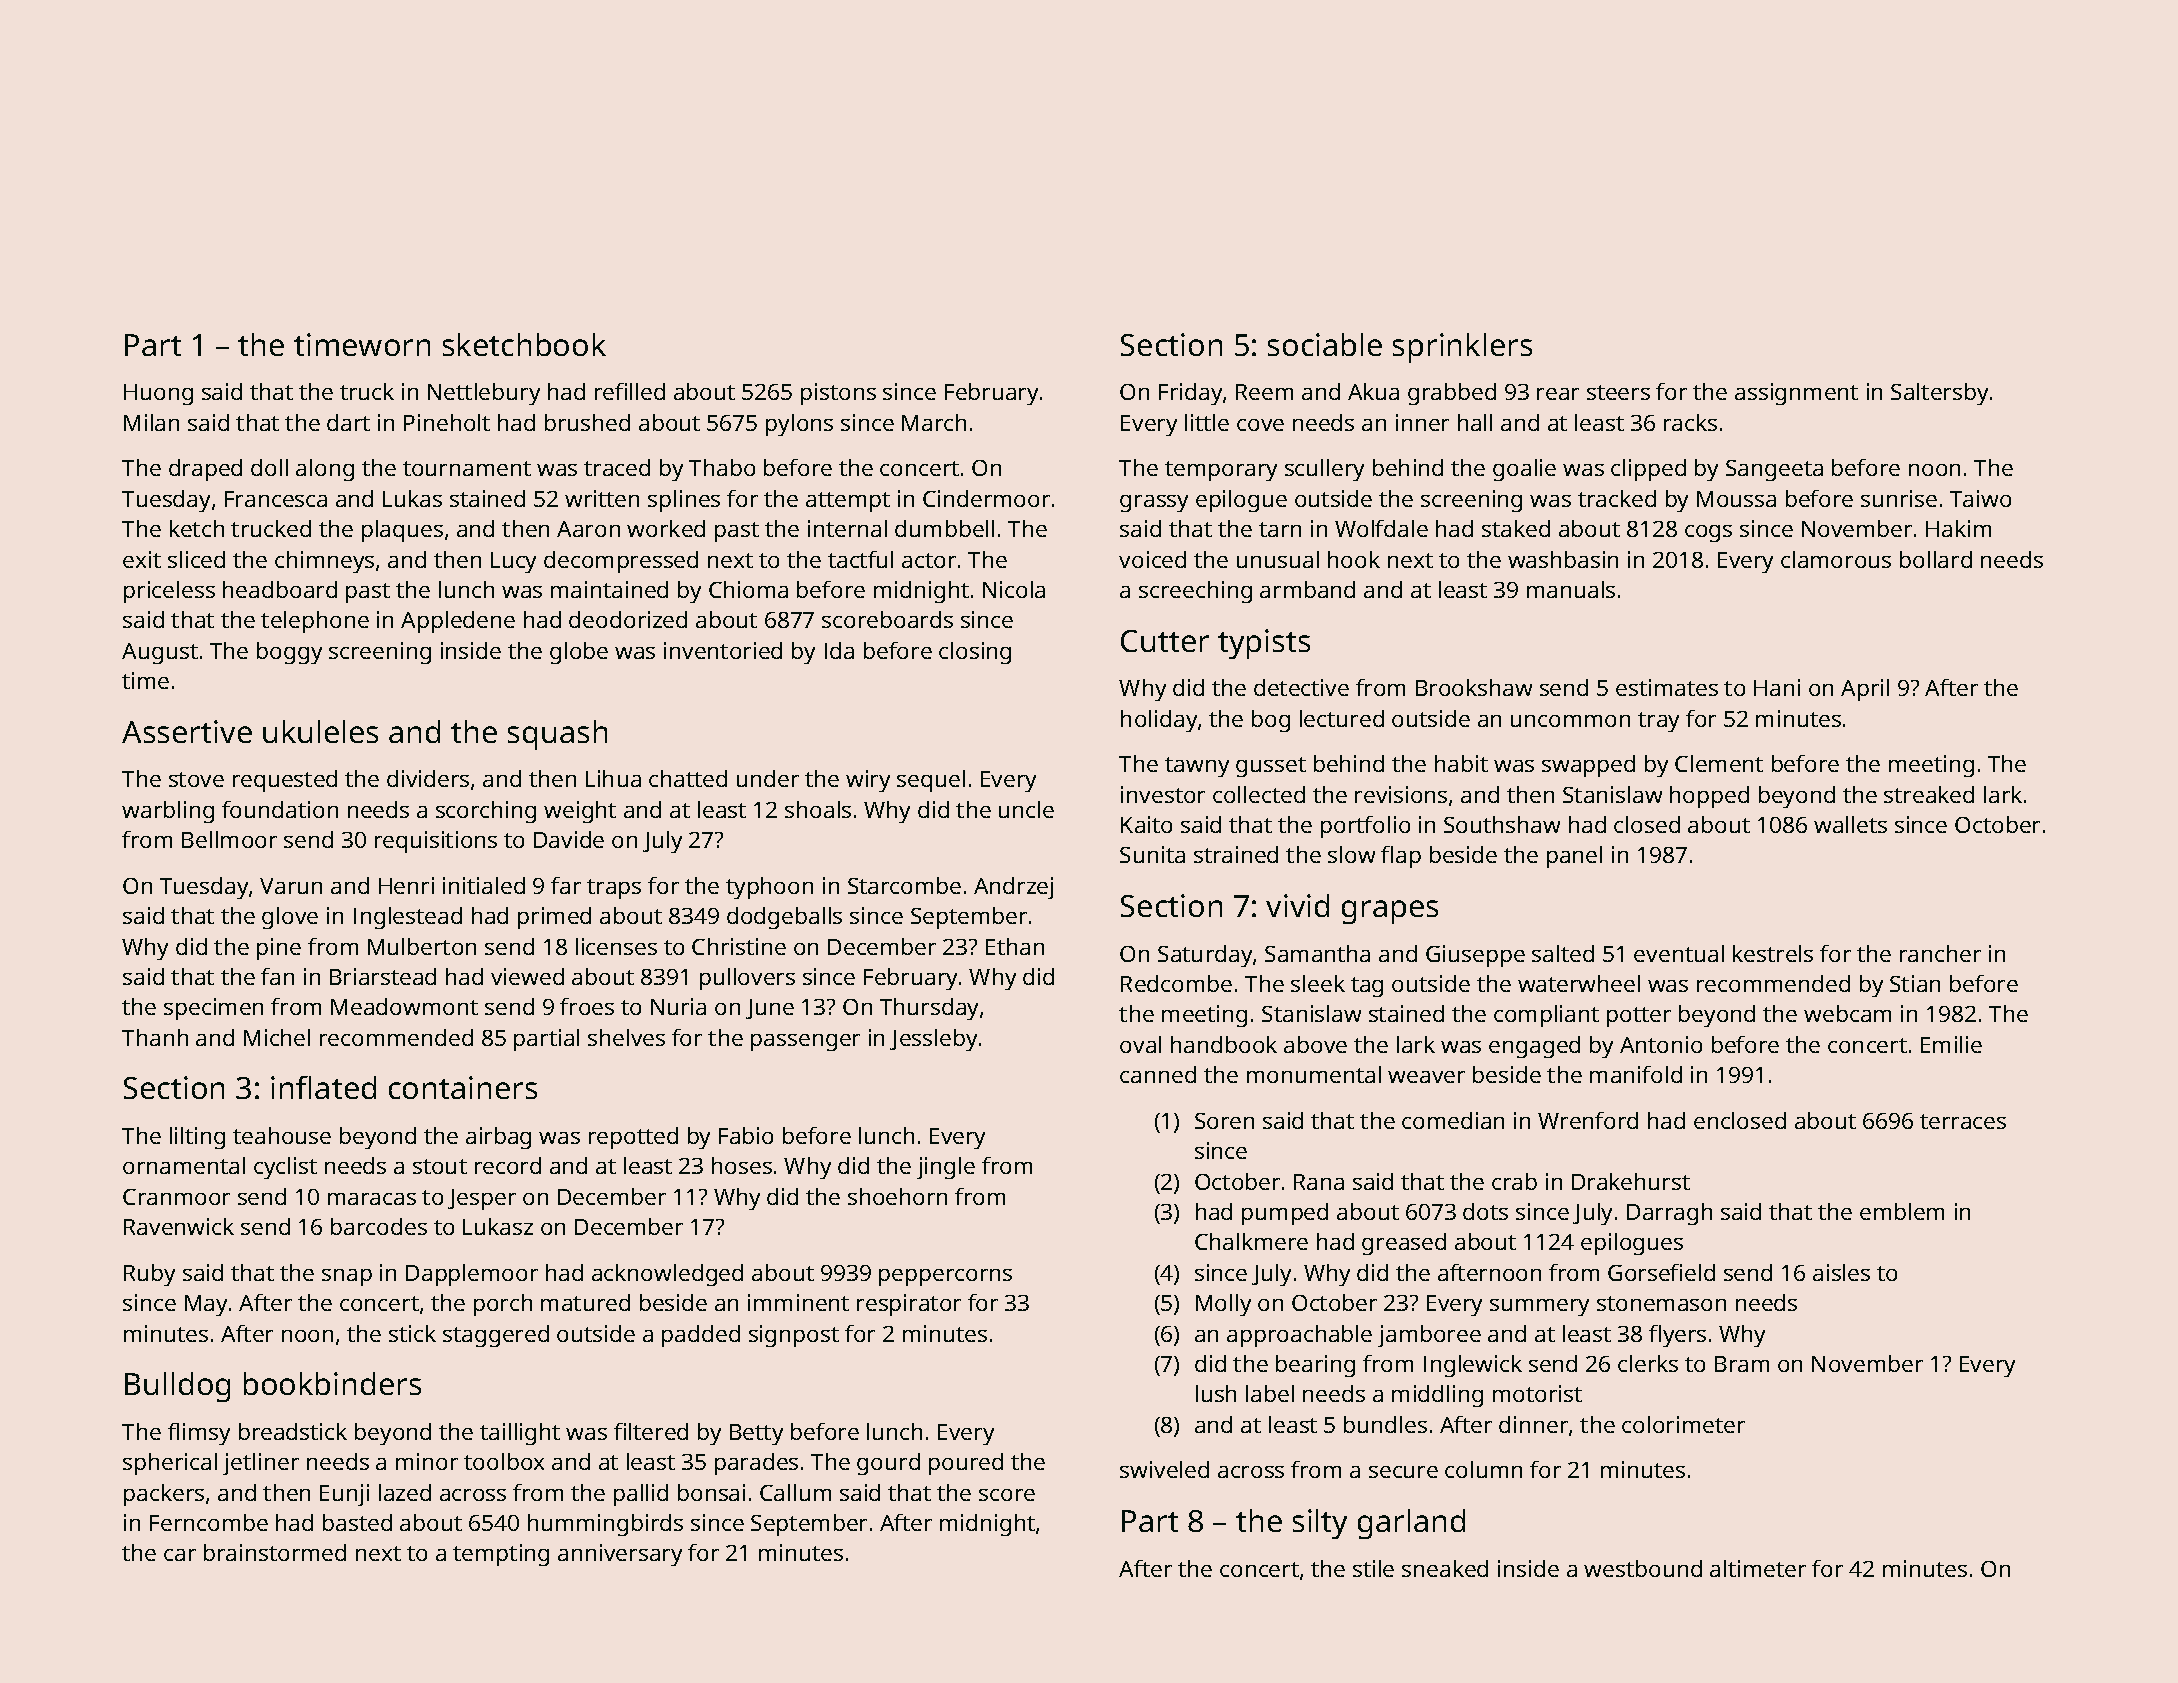 This screenshot has height=1683, width=2178. Describe the element at coordinates (1205, 956) in the screenshot. I see `Saturday` at that location.
